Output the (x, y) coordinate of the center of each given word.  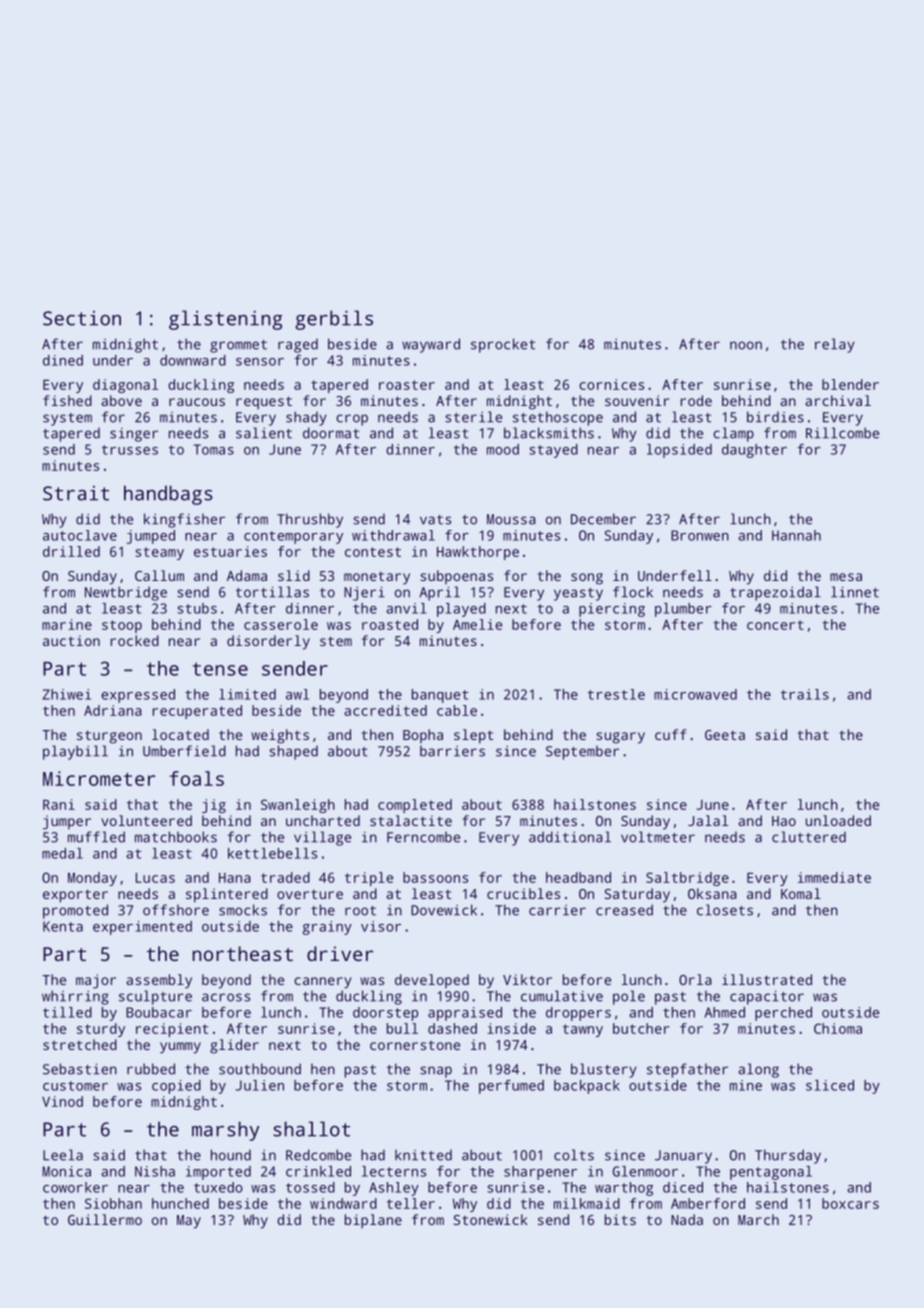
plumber (683, 610)
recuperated (197, 712)
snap (436, 1072)
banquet (440, 696)
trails (805, 694)
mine (746, 1085)
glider (234, 1046)
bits (620, 1219)
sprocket (503, 345)
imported (218, 1173)
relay (835, 345)
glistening (226, 320)
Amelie (477, 624)
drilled (71, 551)
